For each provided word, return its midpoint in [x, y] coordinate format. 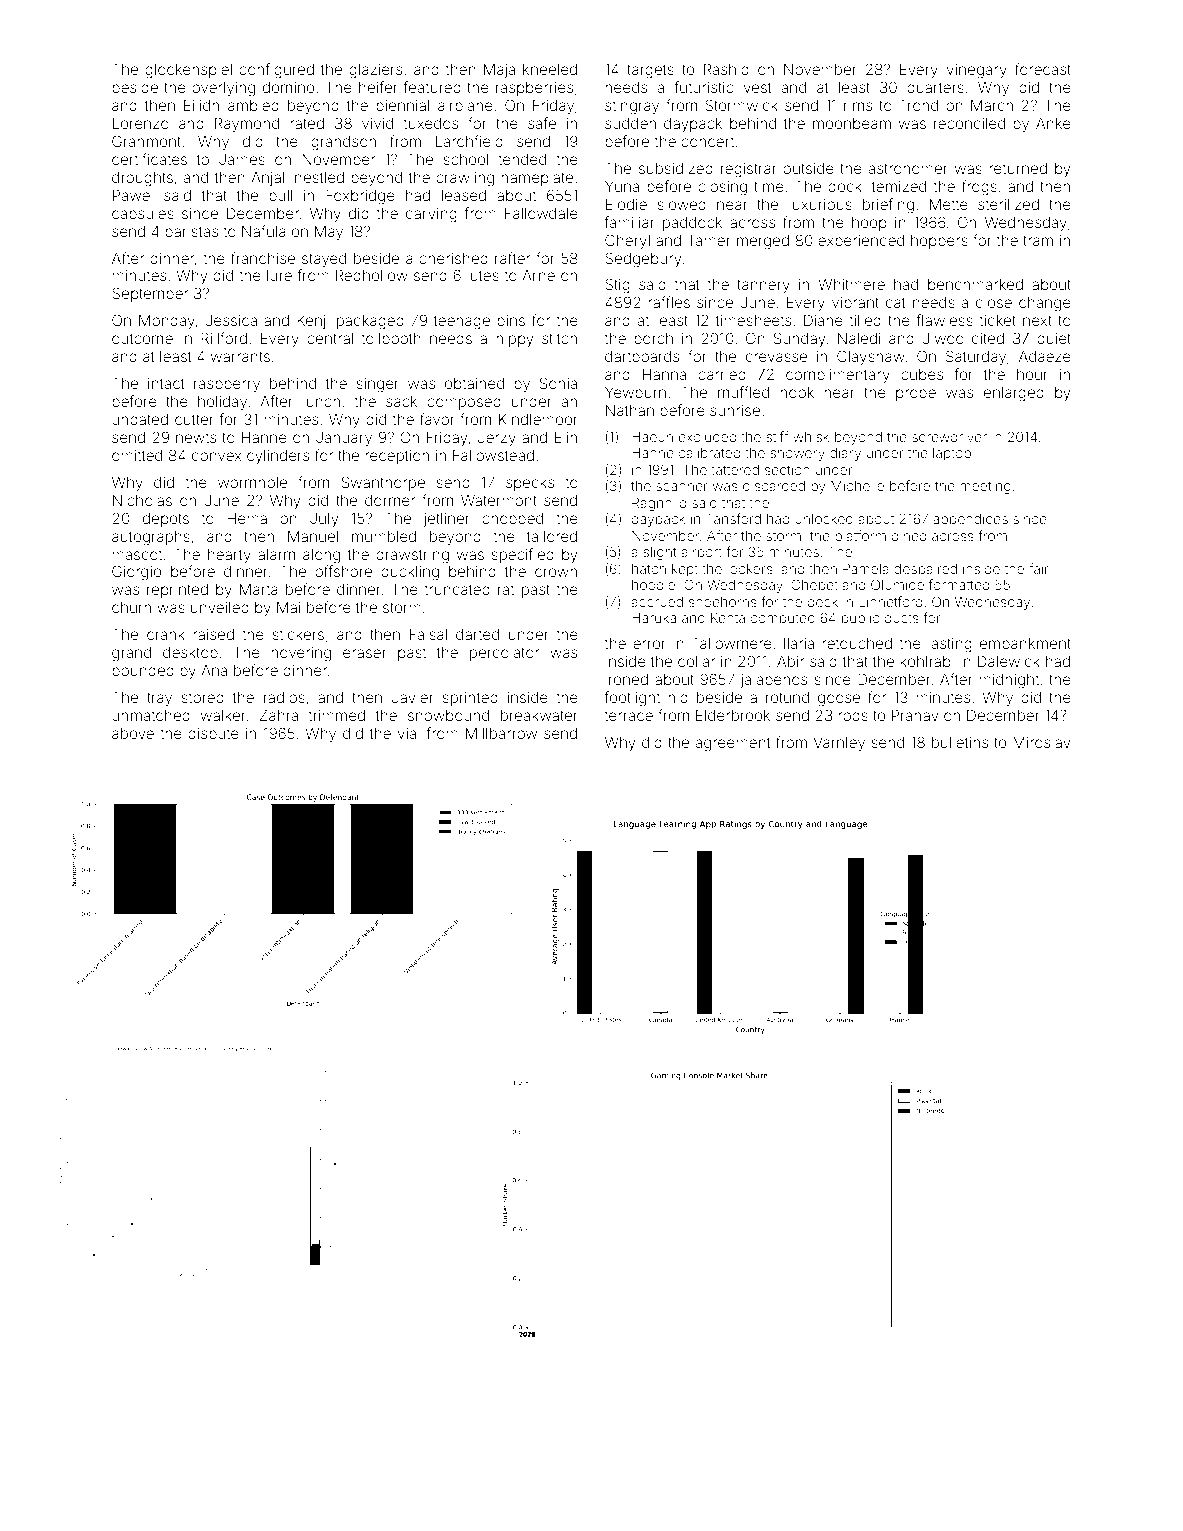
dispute [213, 735]
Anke [1053, 123]
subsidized [676, 168]
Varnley [839, 744]
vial [409, 733]
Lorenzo [141, 123]
